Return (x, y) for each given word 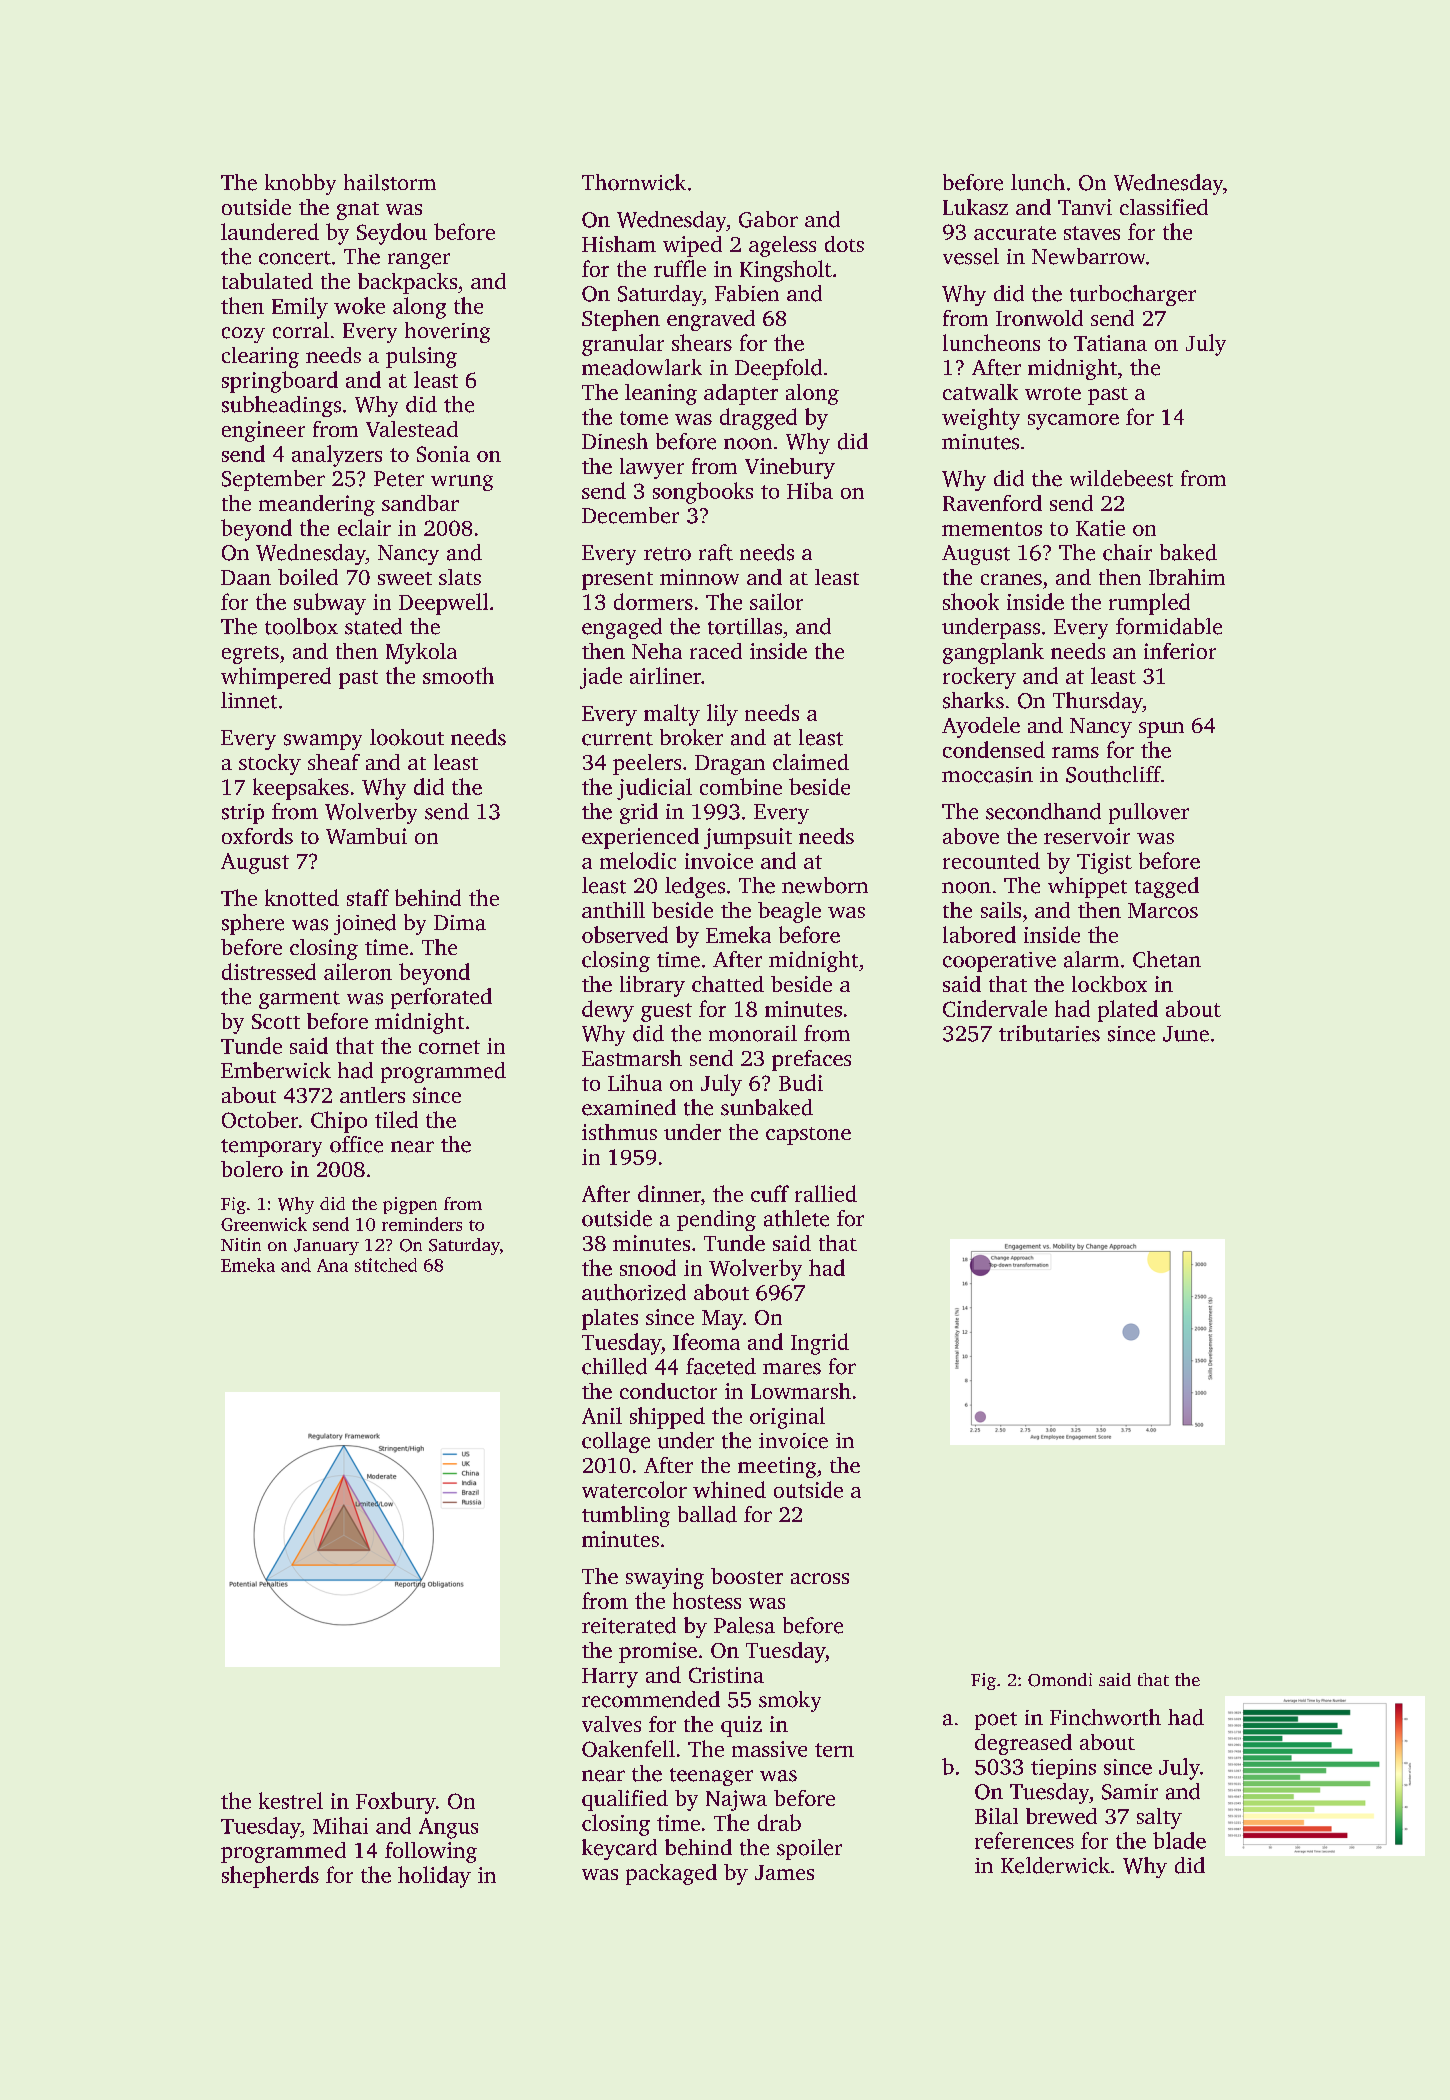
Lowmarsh (801, 1391)
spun (1161, 730)
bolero (252, 1169)
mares (792, 1369)
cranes (1011, 579)
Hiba (810, 490)
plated (1128, 1011)
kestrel (291, 1800)
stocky (270, 764)
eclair (364, 527)
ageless (782, 246)
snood (648, 1267)
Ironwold (1039, 318)
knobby (300, 184)
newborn (825, 885)
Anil (602, 1415)
